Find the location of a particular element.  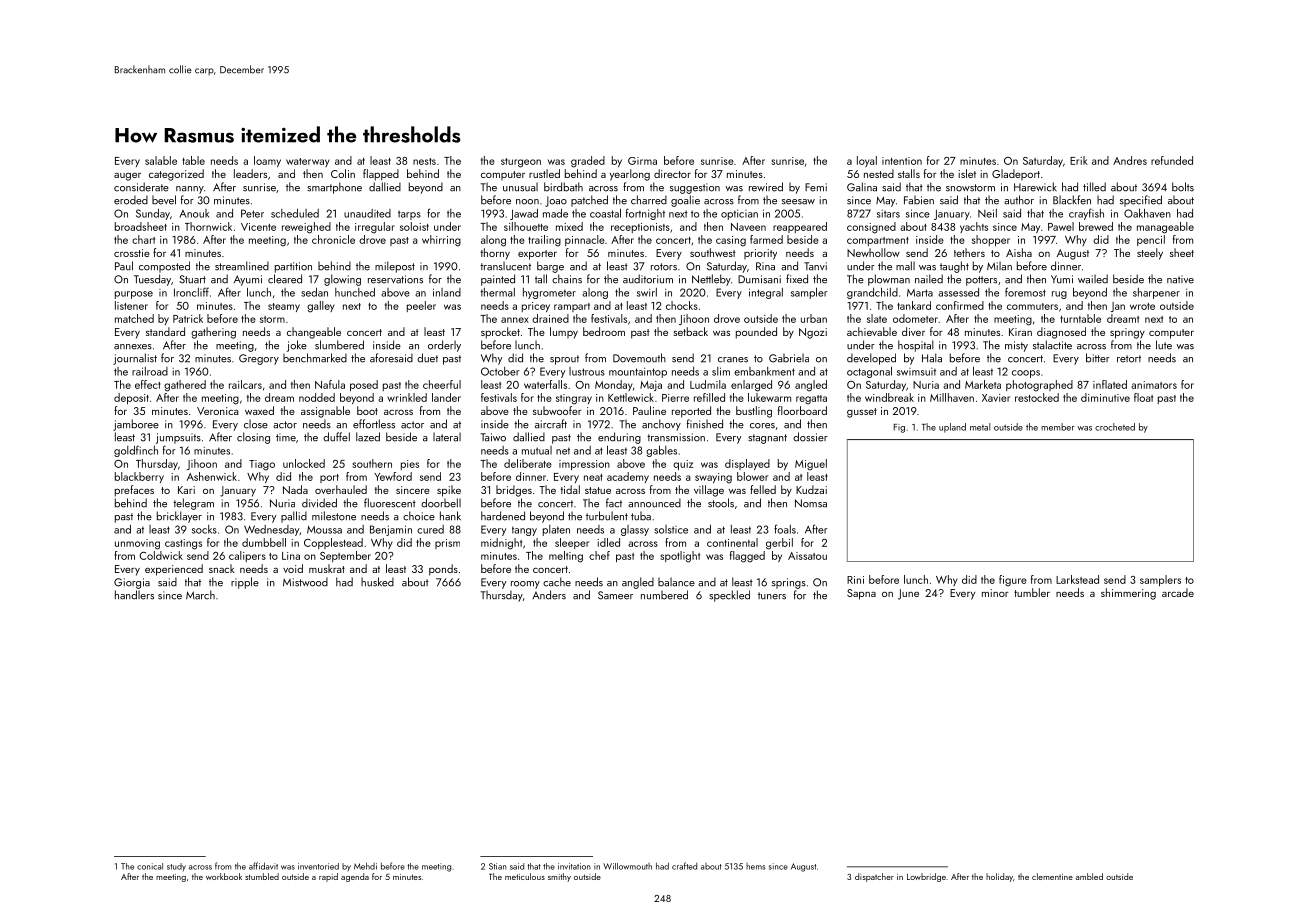

deliberate is located at coordinates (528, 463).
